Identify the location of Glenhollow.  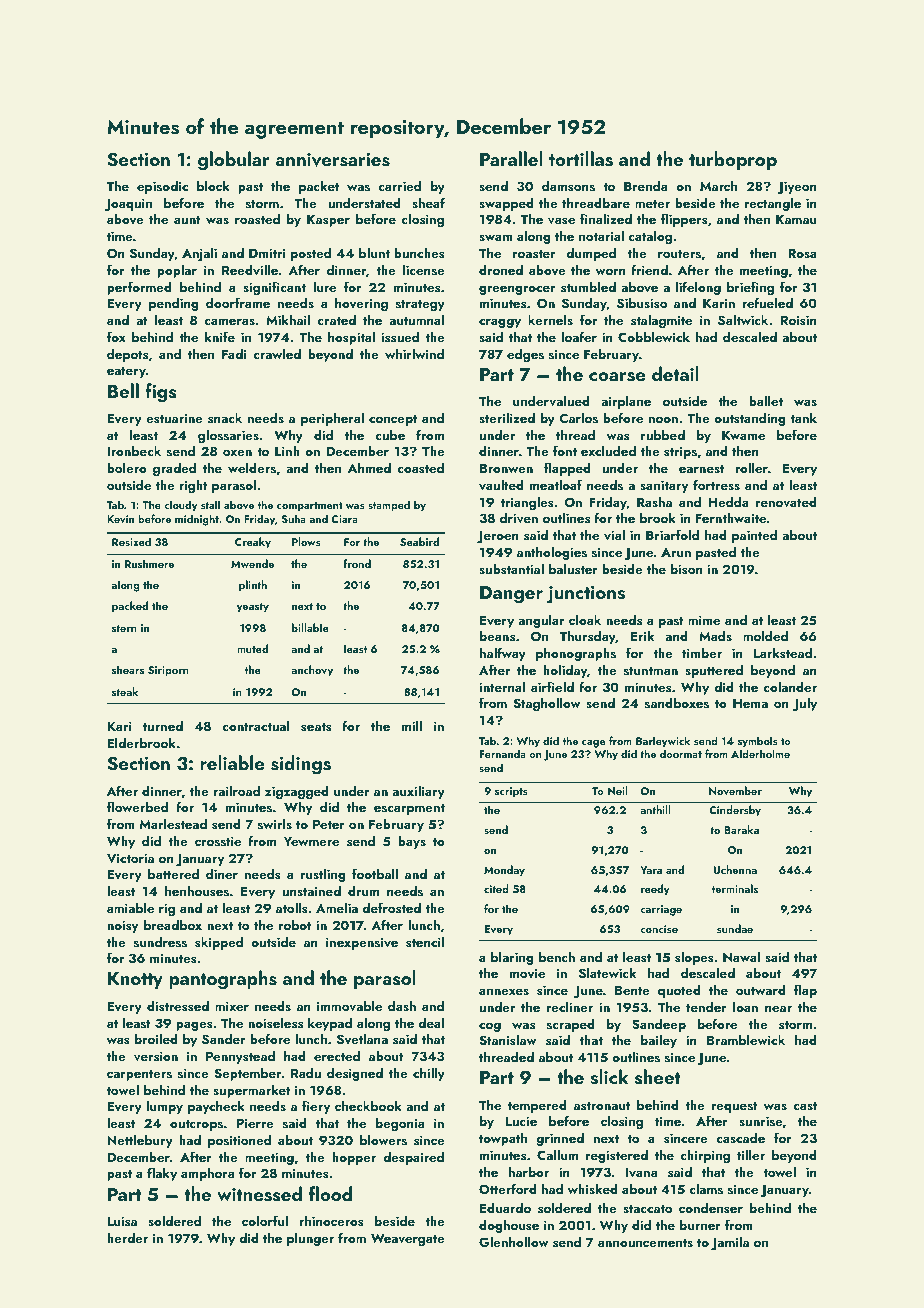
(514, 1242).
